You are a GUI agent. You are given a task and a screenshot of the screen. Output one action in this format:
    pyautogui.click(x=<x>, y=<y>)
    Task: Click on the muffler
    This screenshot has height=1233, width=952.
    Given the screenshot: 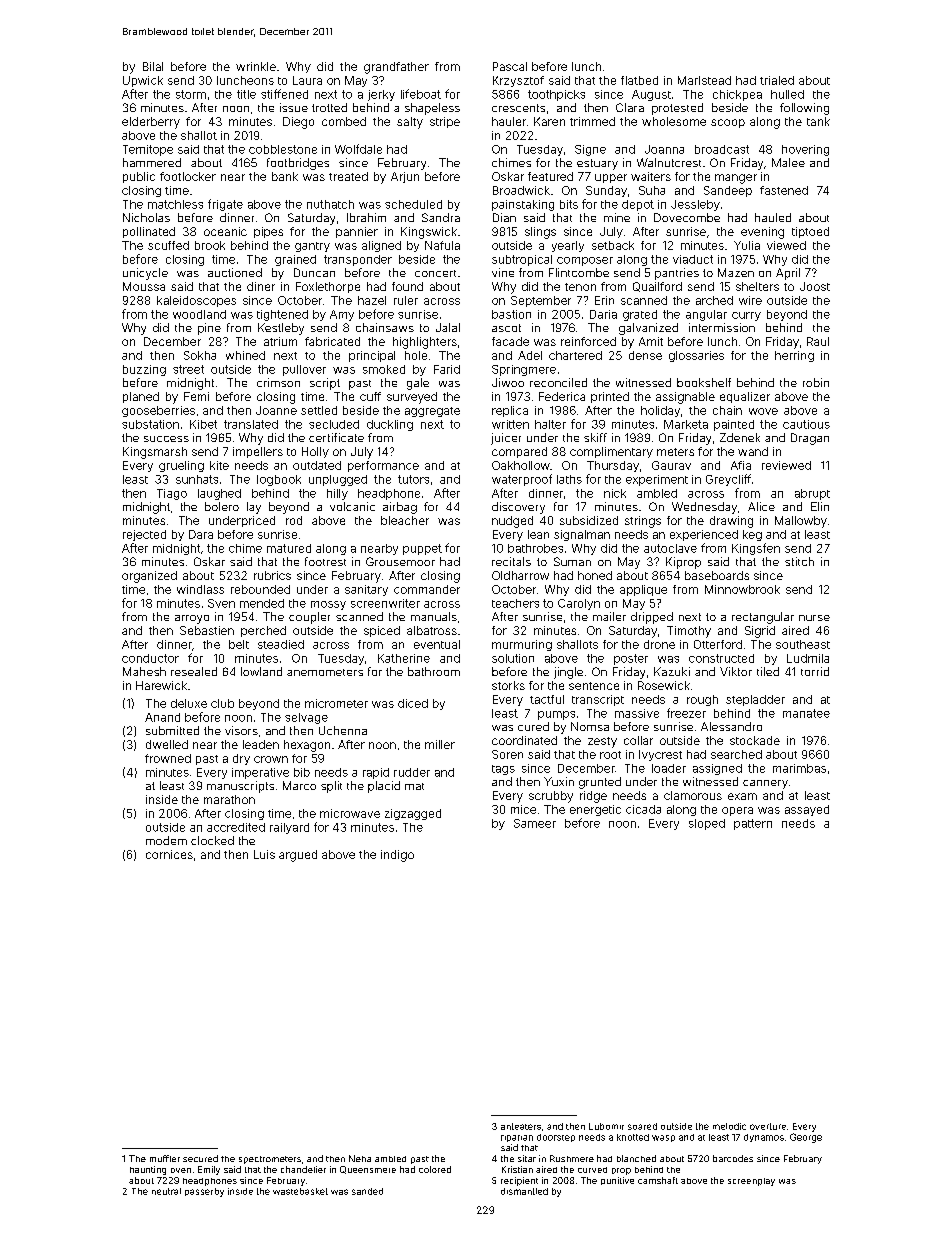 What is the action you would take?
    pyautogui.click(x=165, y=1158)
